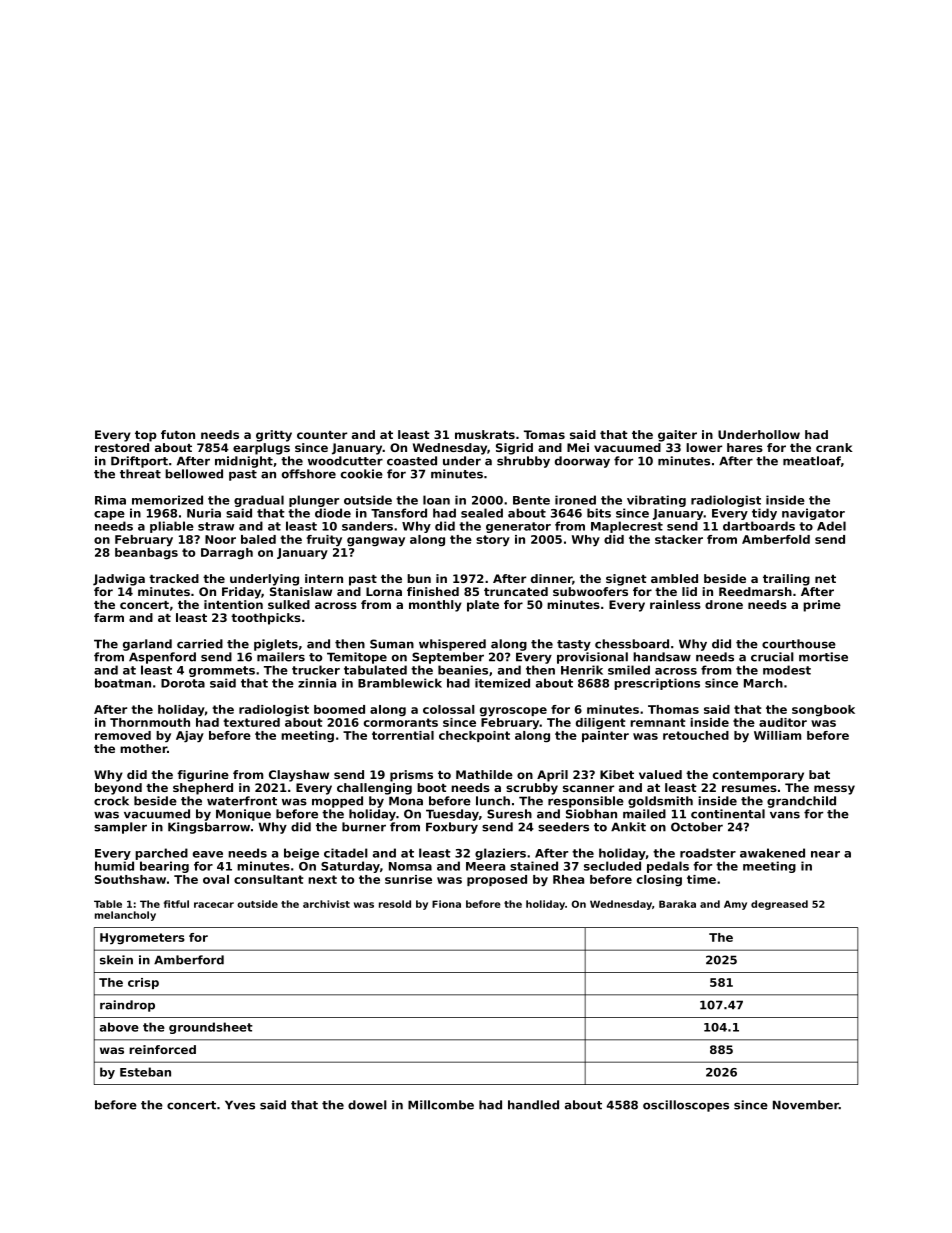 The image size is (952, 1233). I want to click on Henrik, so click(582, 670).
